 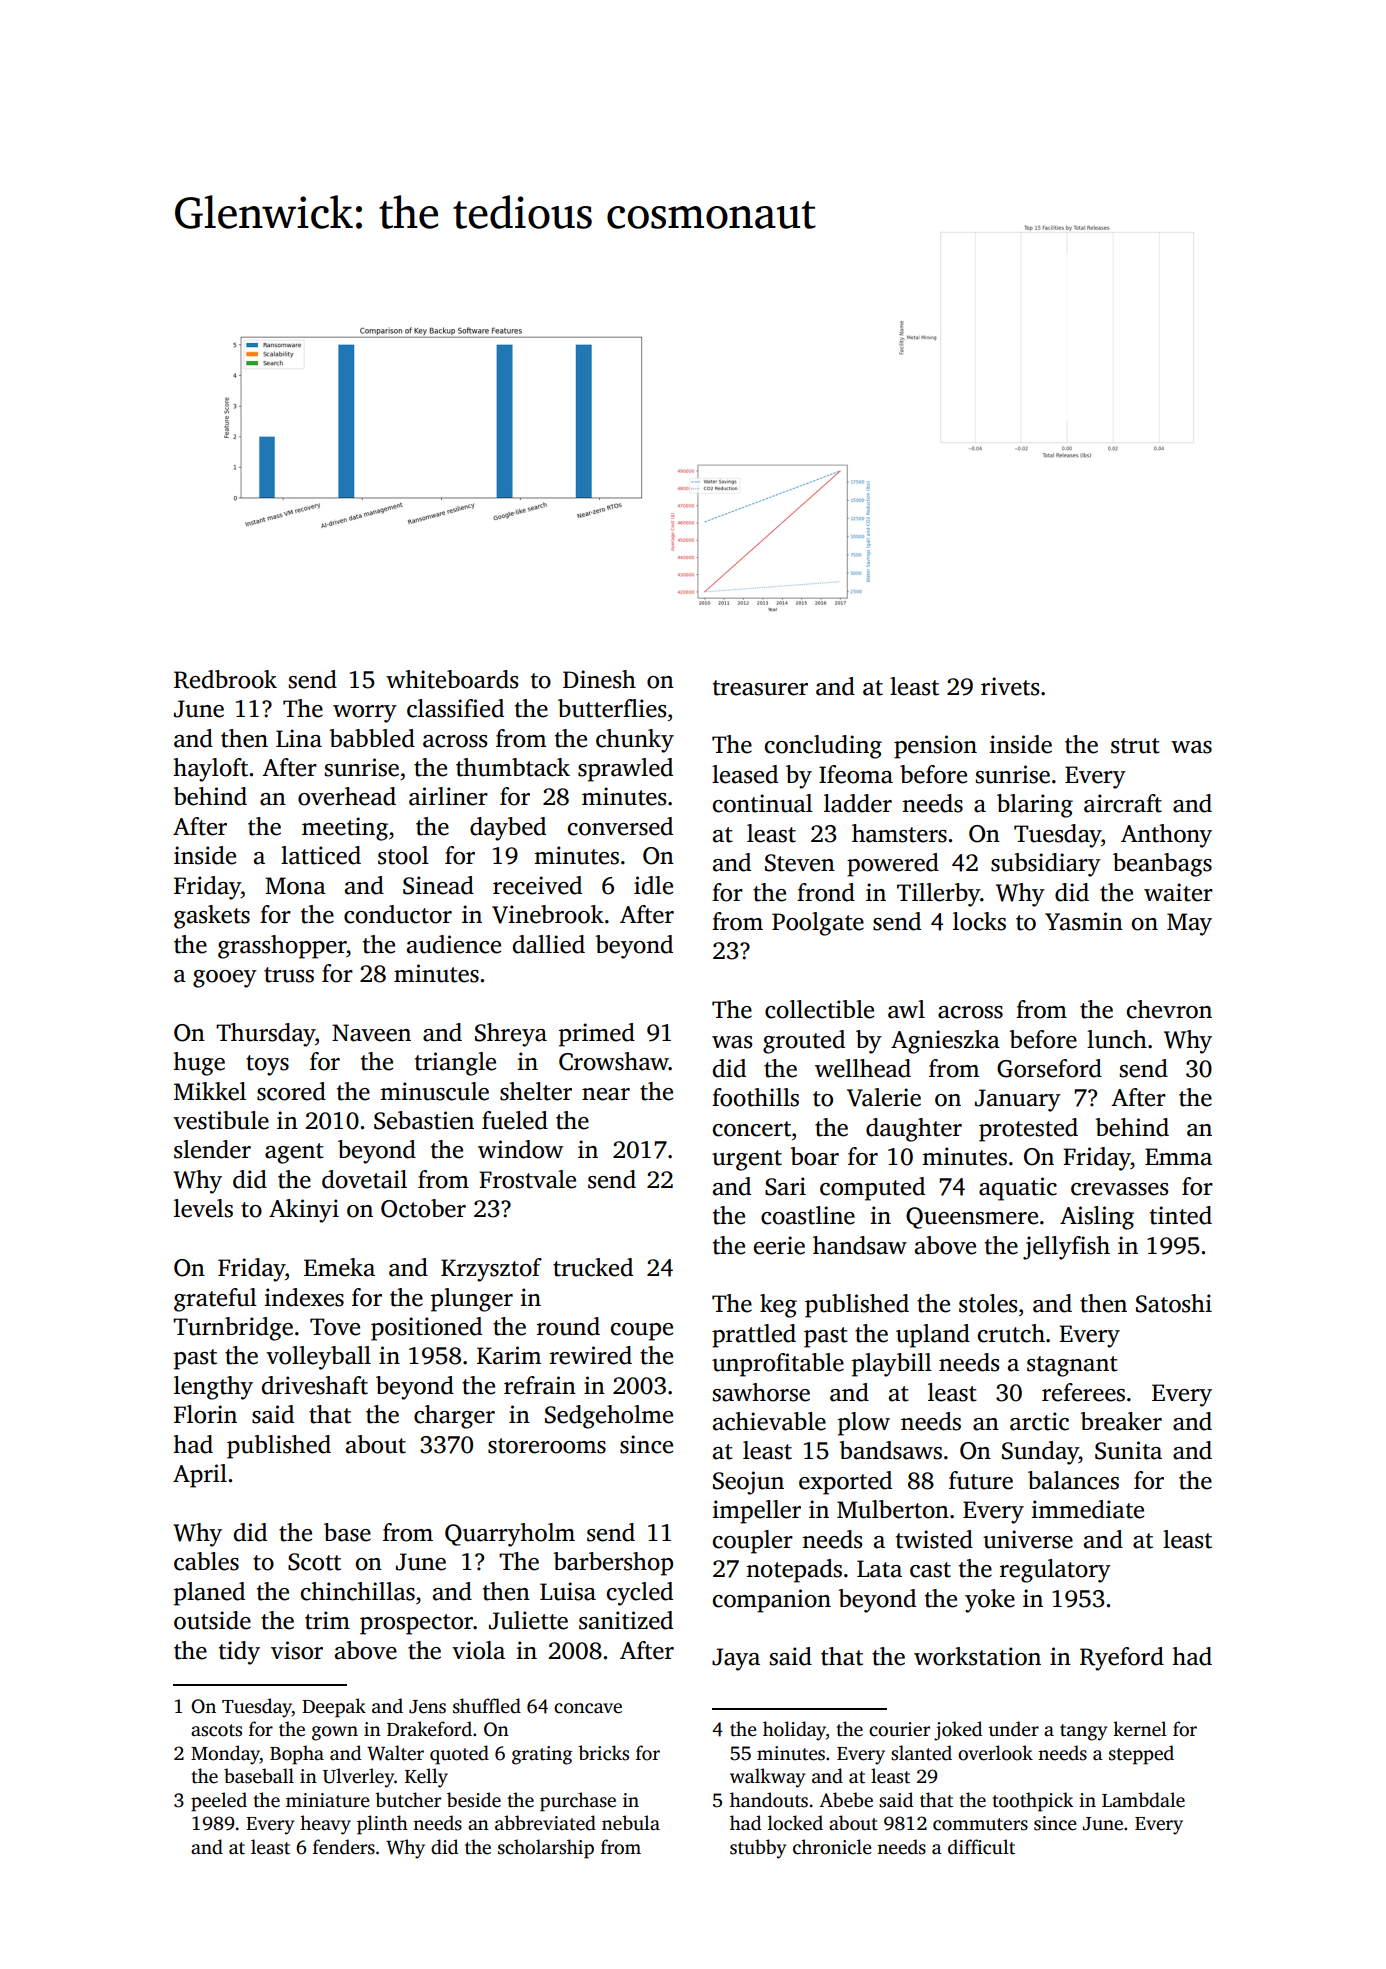 What do you see at coordinates (599, 679) in the screenshot?
I see `Dinesh` at bounding box center [599, 679].
